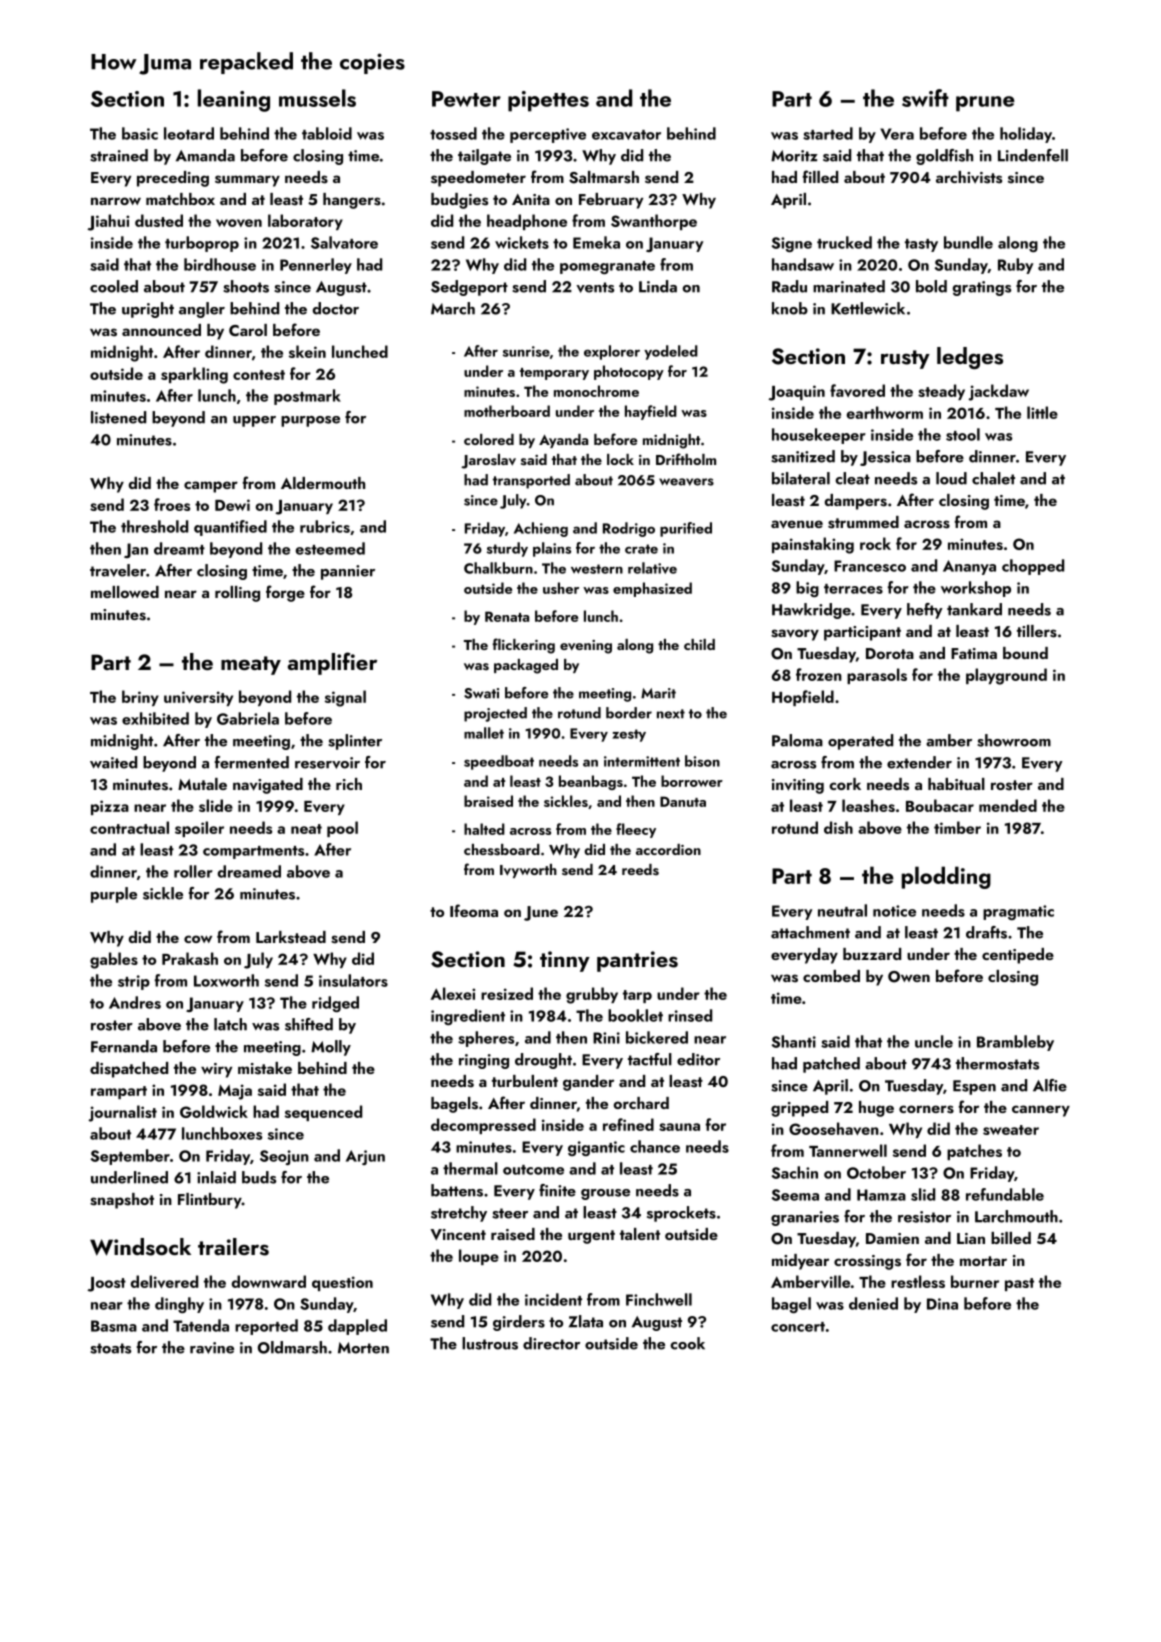  What do you see at coordinates (986, 932) in the image?
I see `drafts` at bounding box center [986, 932].
